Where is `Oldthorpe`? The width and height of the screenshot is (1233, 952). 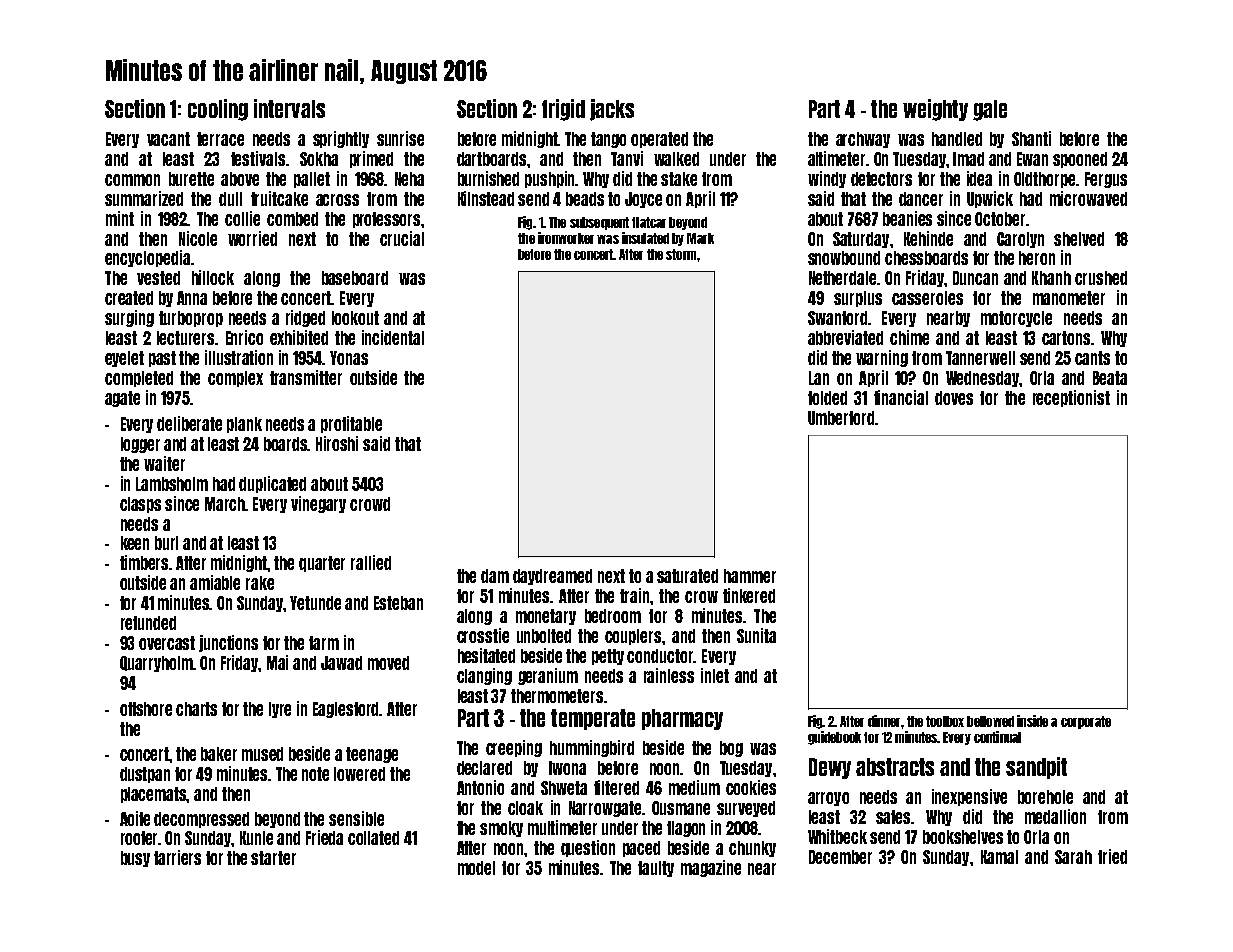 Oldthorpe is located at coordinates (1044, 180).
